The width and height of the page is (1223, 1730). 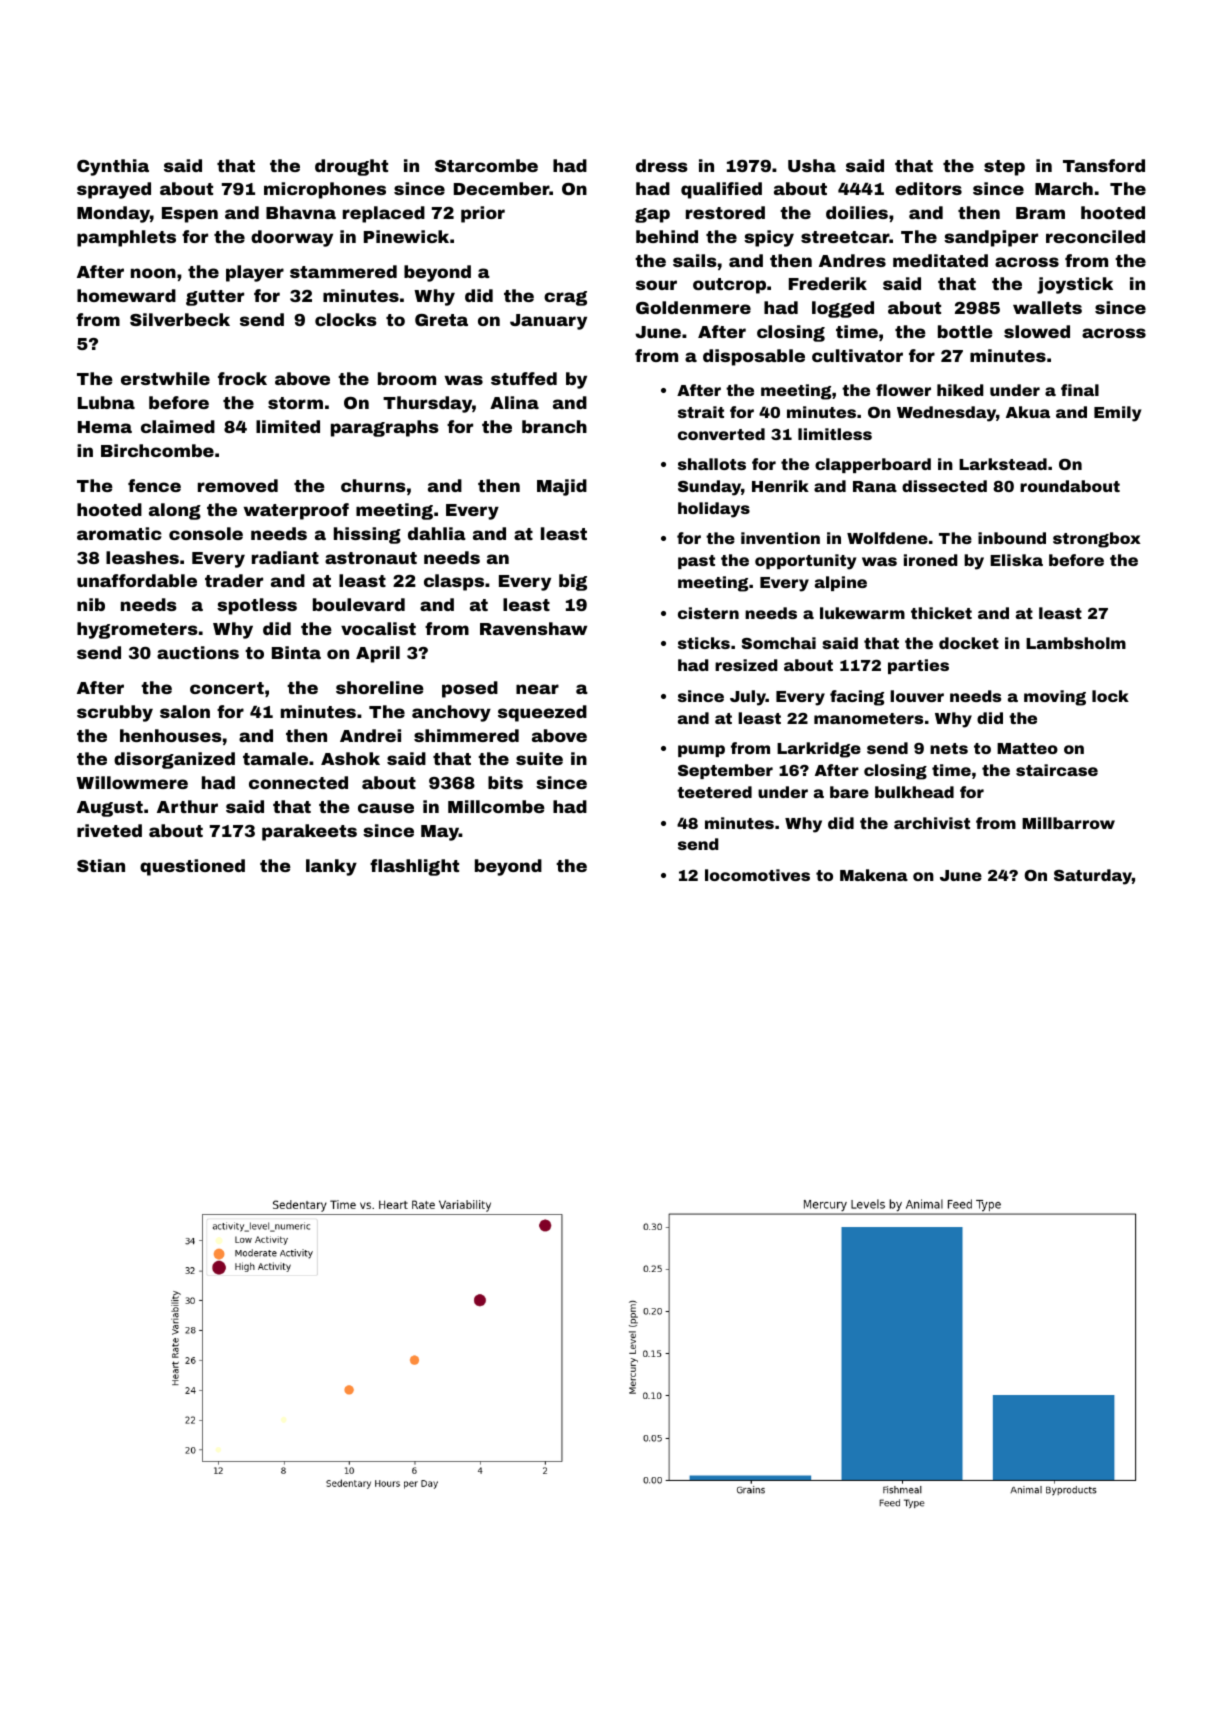 What do you see at coordinates (862, 613) in the page?
I see `lukewarm` at bounding box center [862, 613].
